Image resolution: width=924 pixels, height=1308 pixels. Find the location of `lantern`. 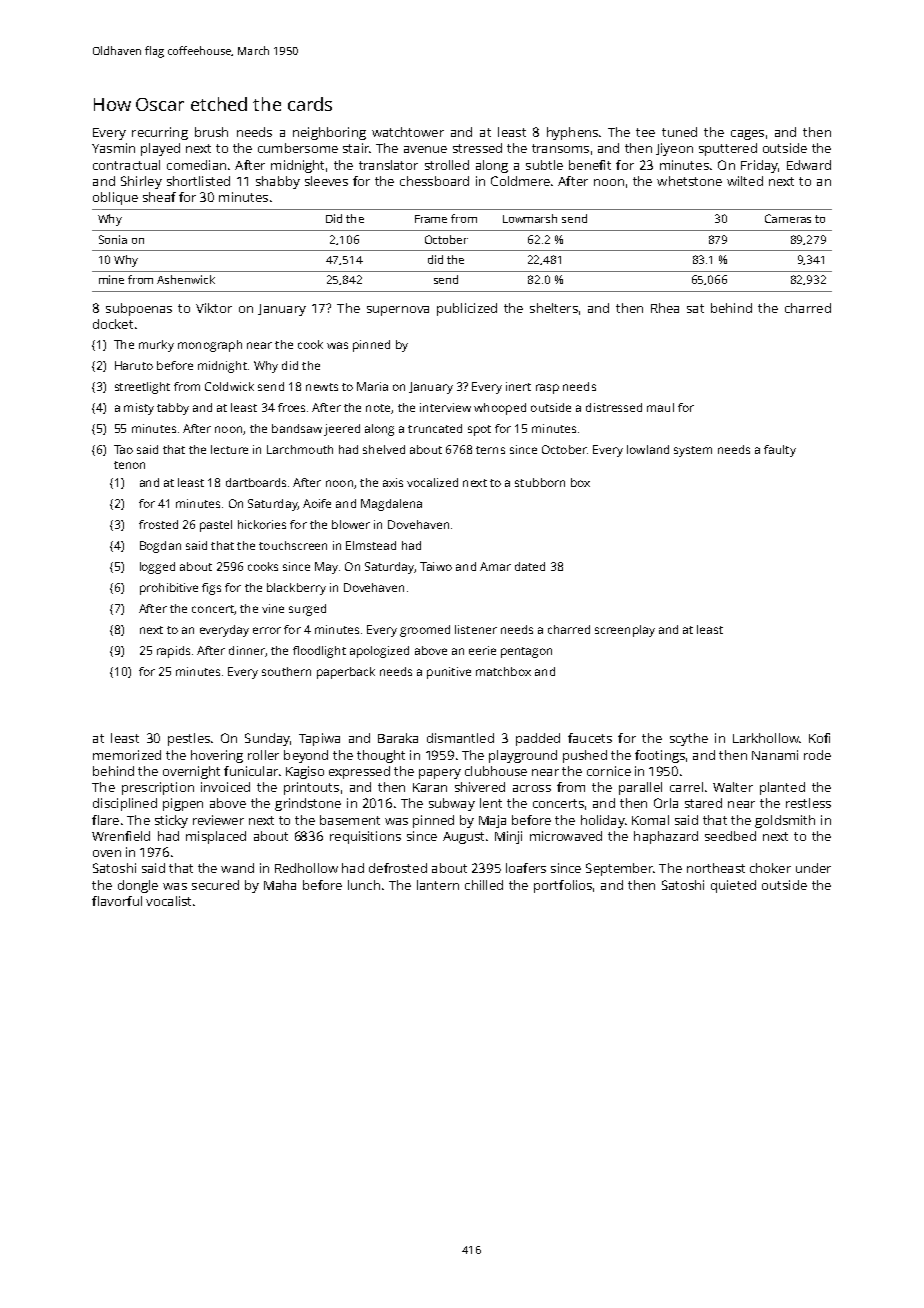

lantern is located at coordinates (438, 885).
